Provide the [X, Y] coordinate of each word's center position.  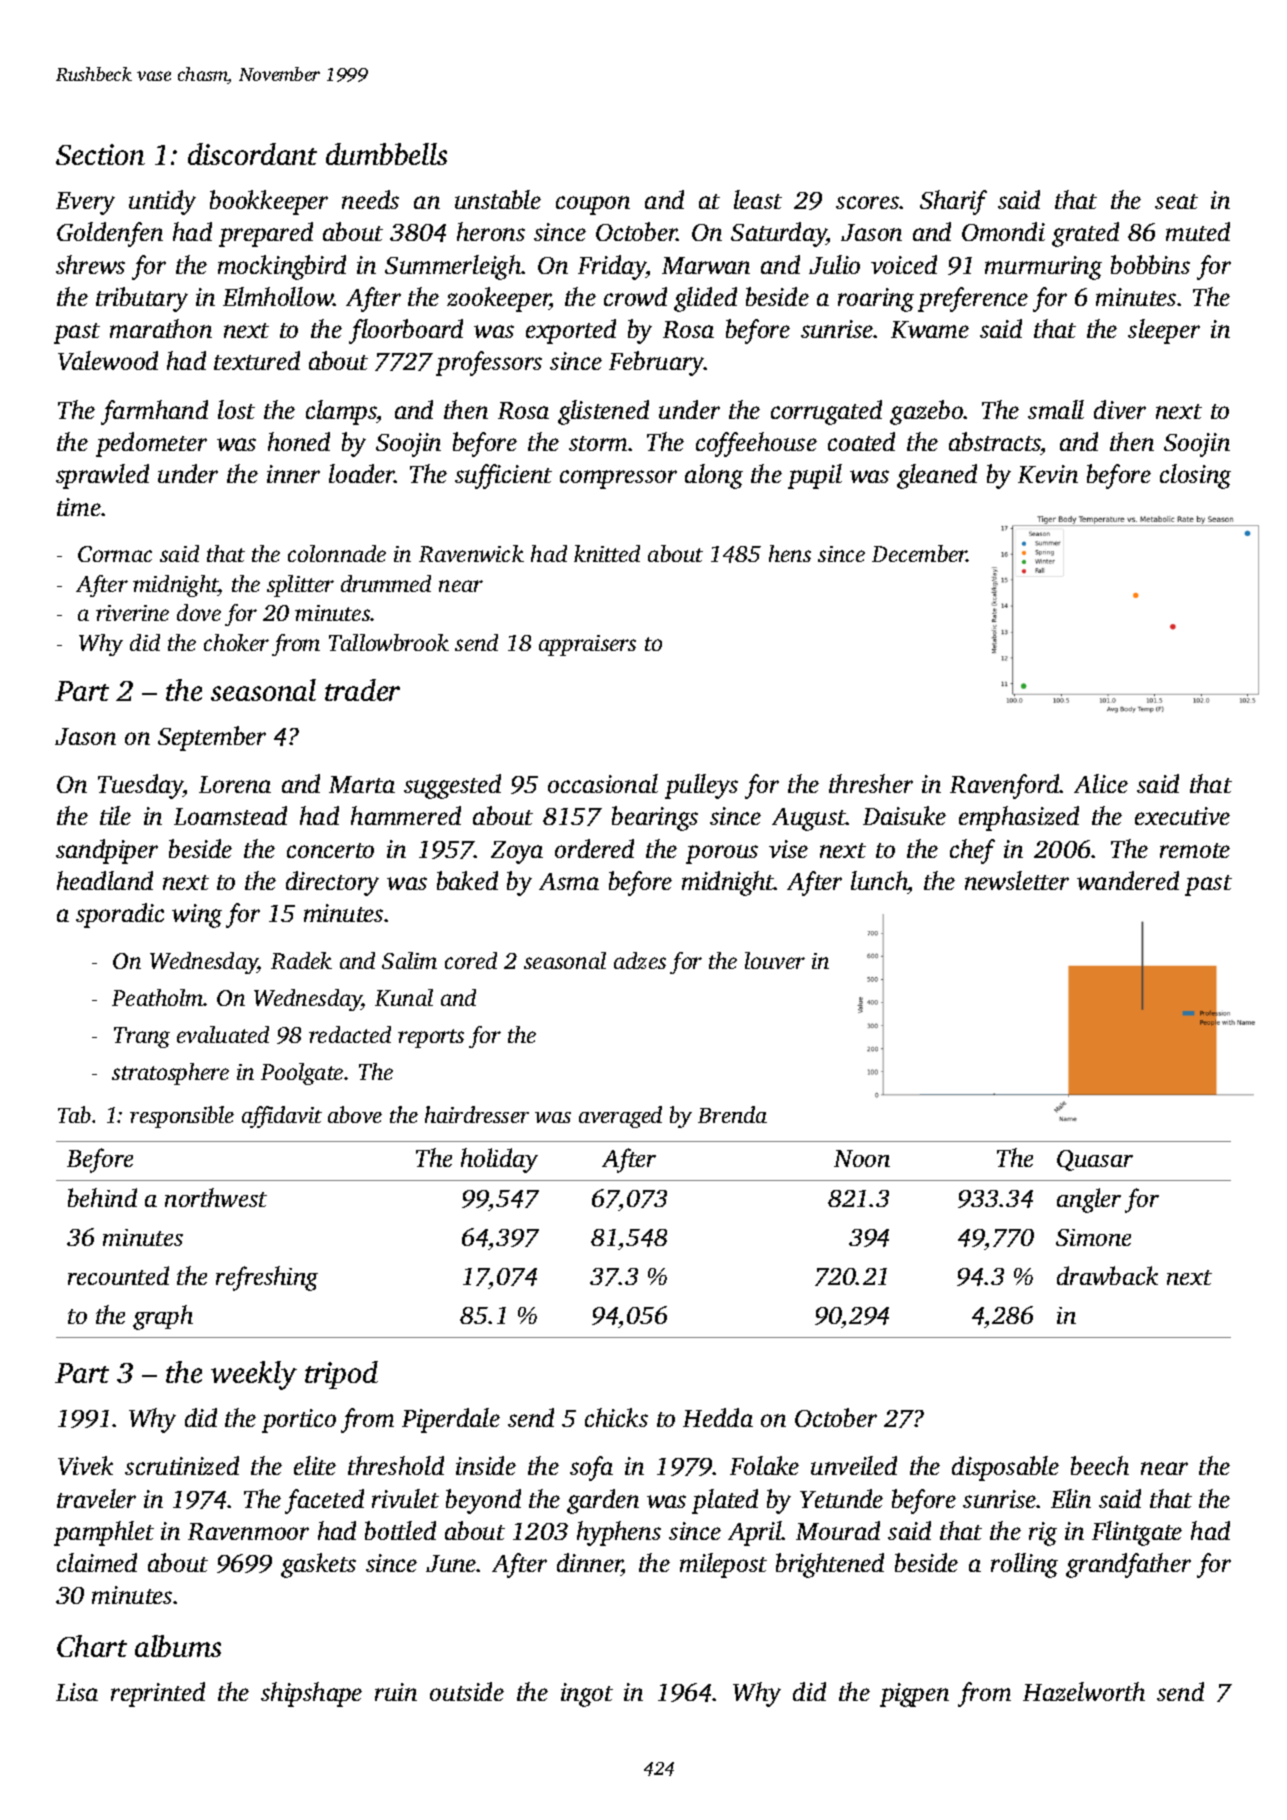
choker [236, 642]
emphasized [1019, 818]
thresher [871, 783]
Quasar [1095, 1160]
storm [599, 443]
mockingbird [282, 267]
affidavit [282, 1117]
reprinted [158, 1694]
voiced [904, 264]
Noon [862, 1158]
